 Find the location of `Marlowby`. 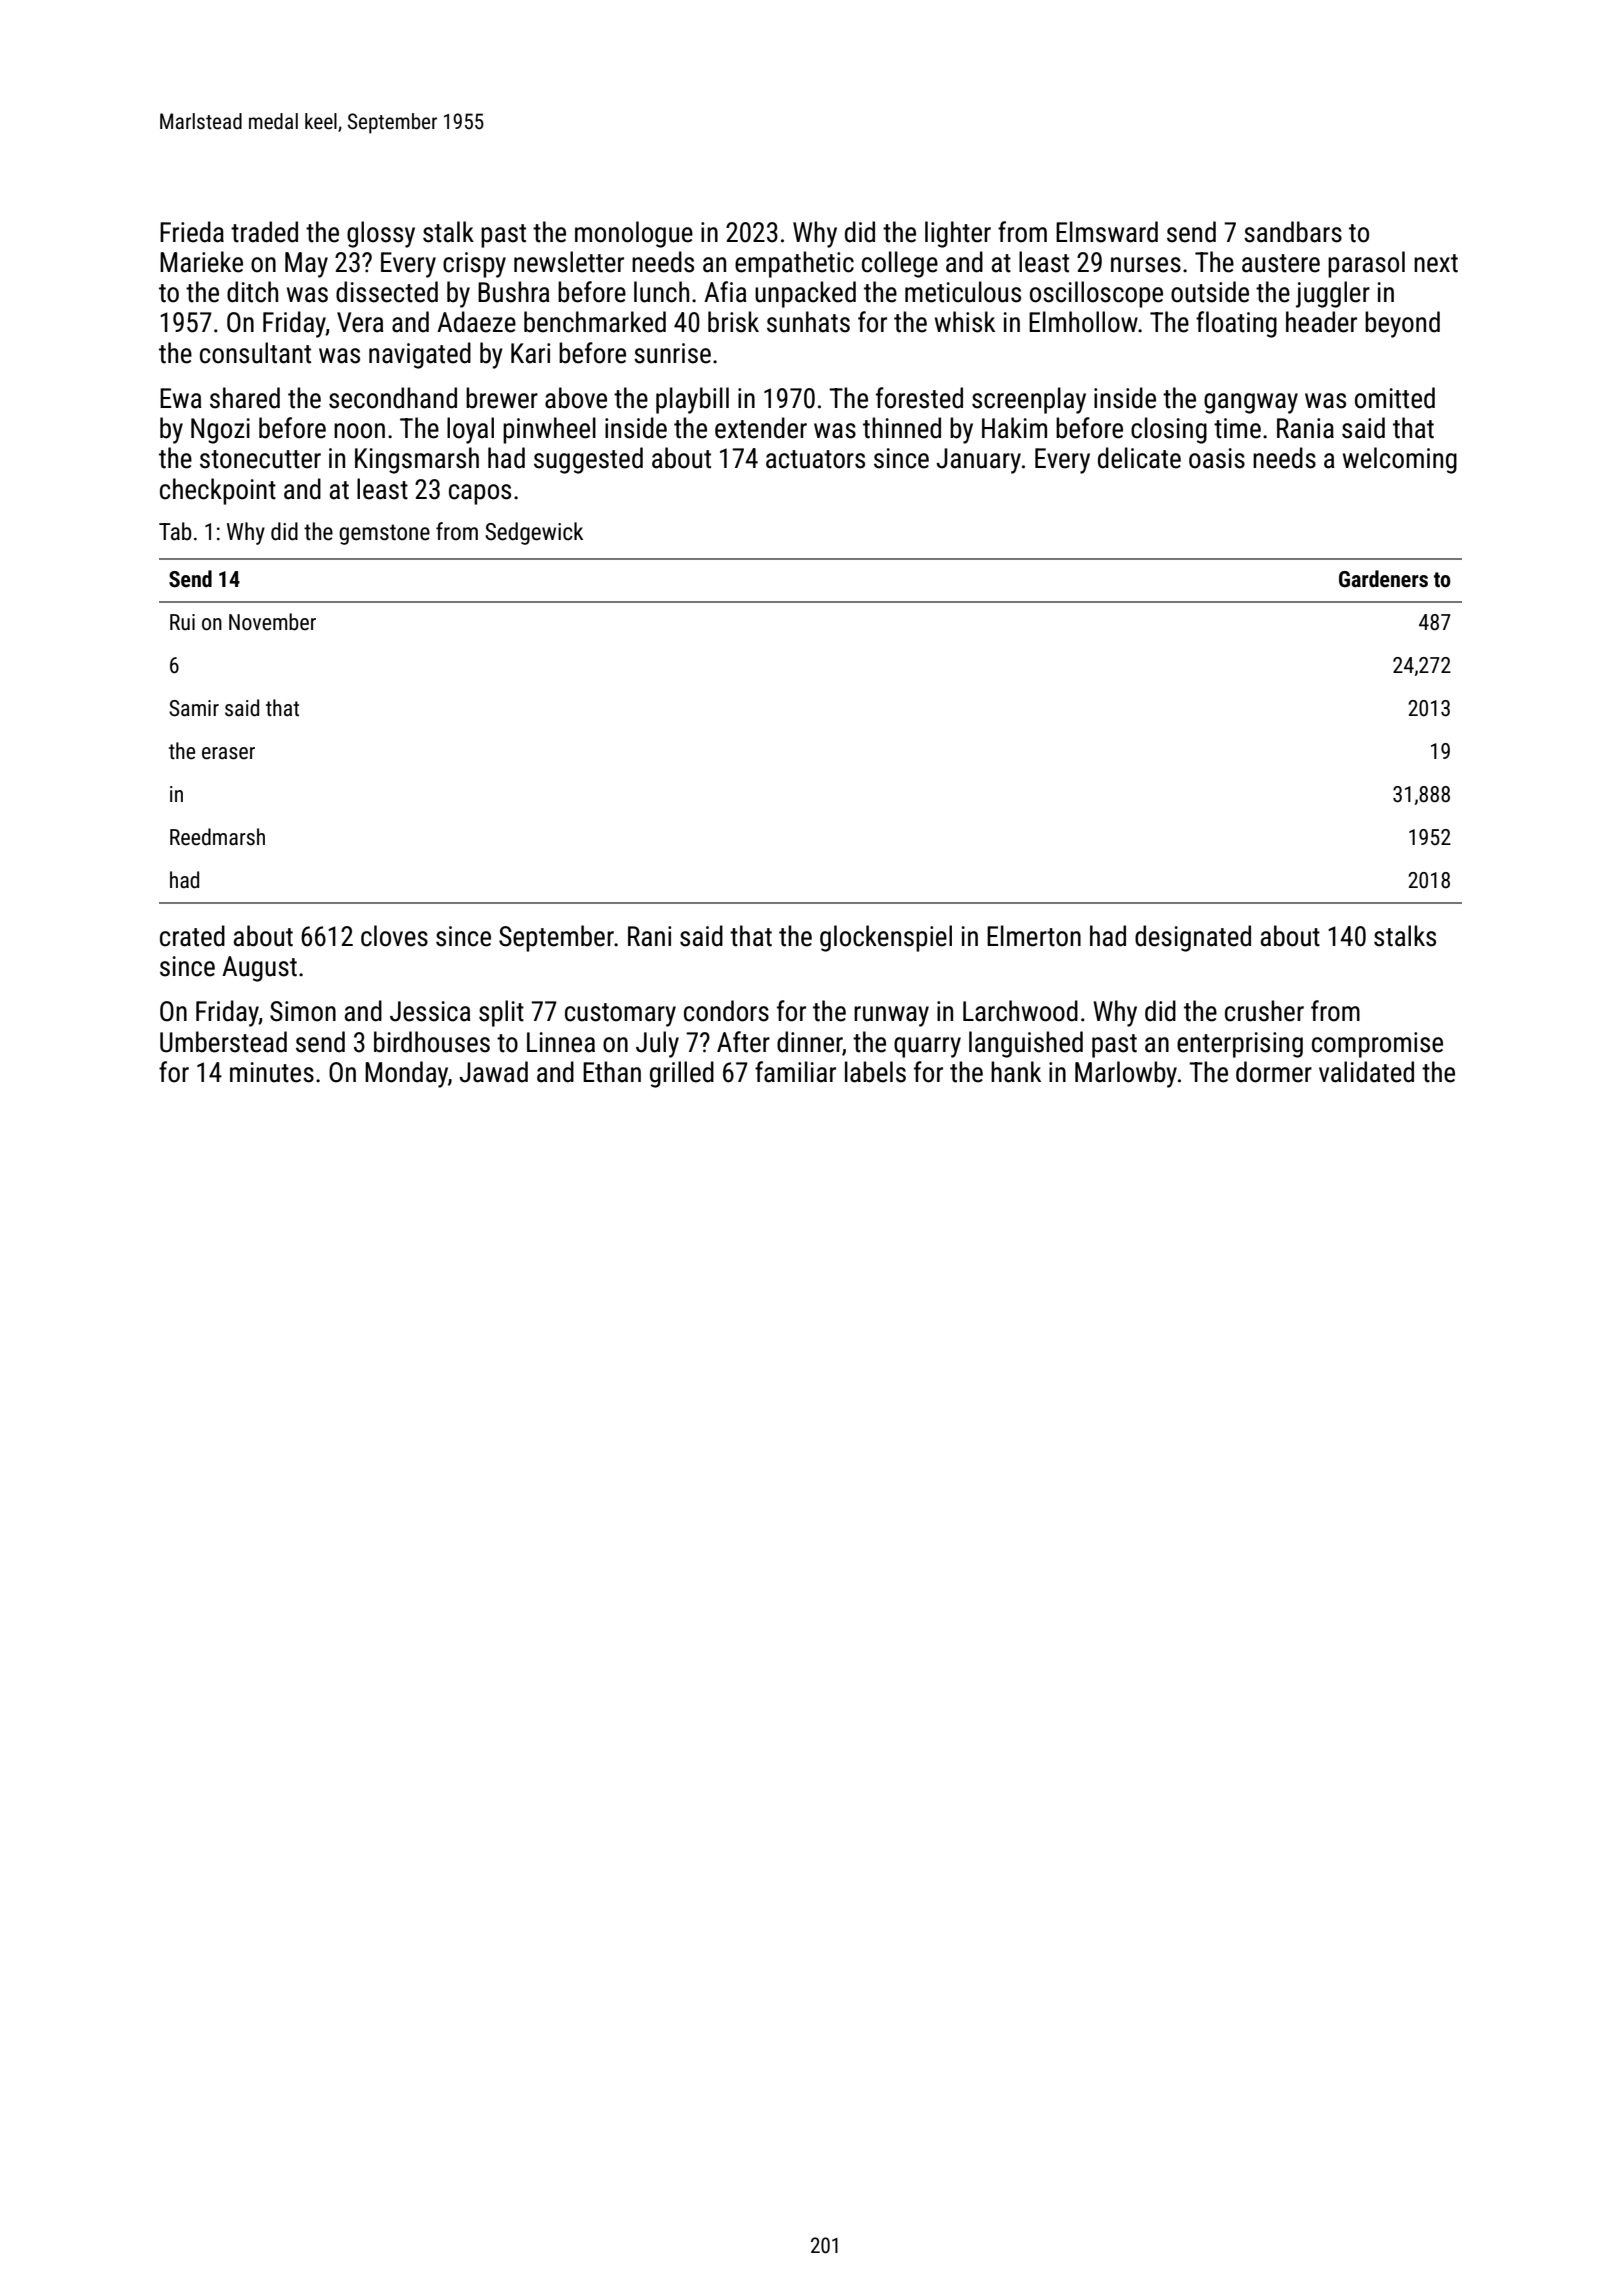

Marlowby is located at coordinates (1126, 1074).
